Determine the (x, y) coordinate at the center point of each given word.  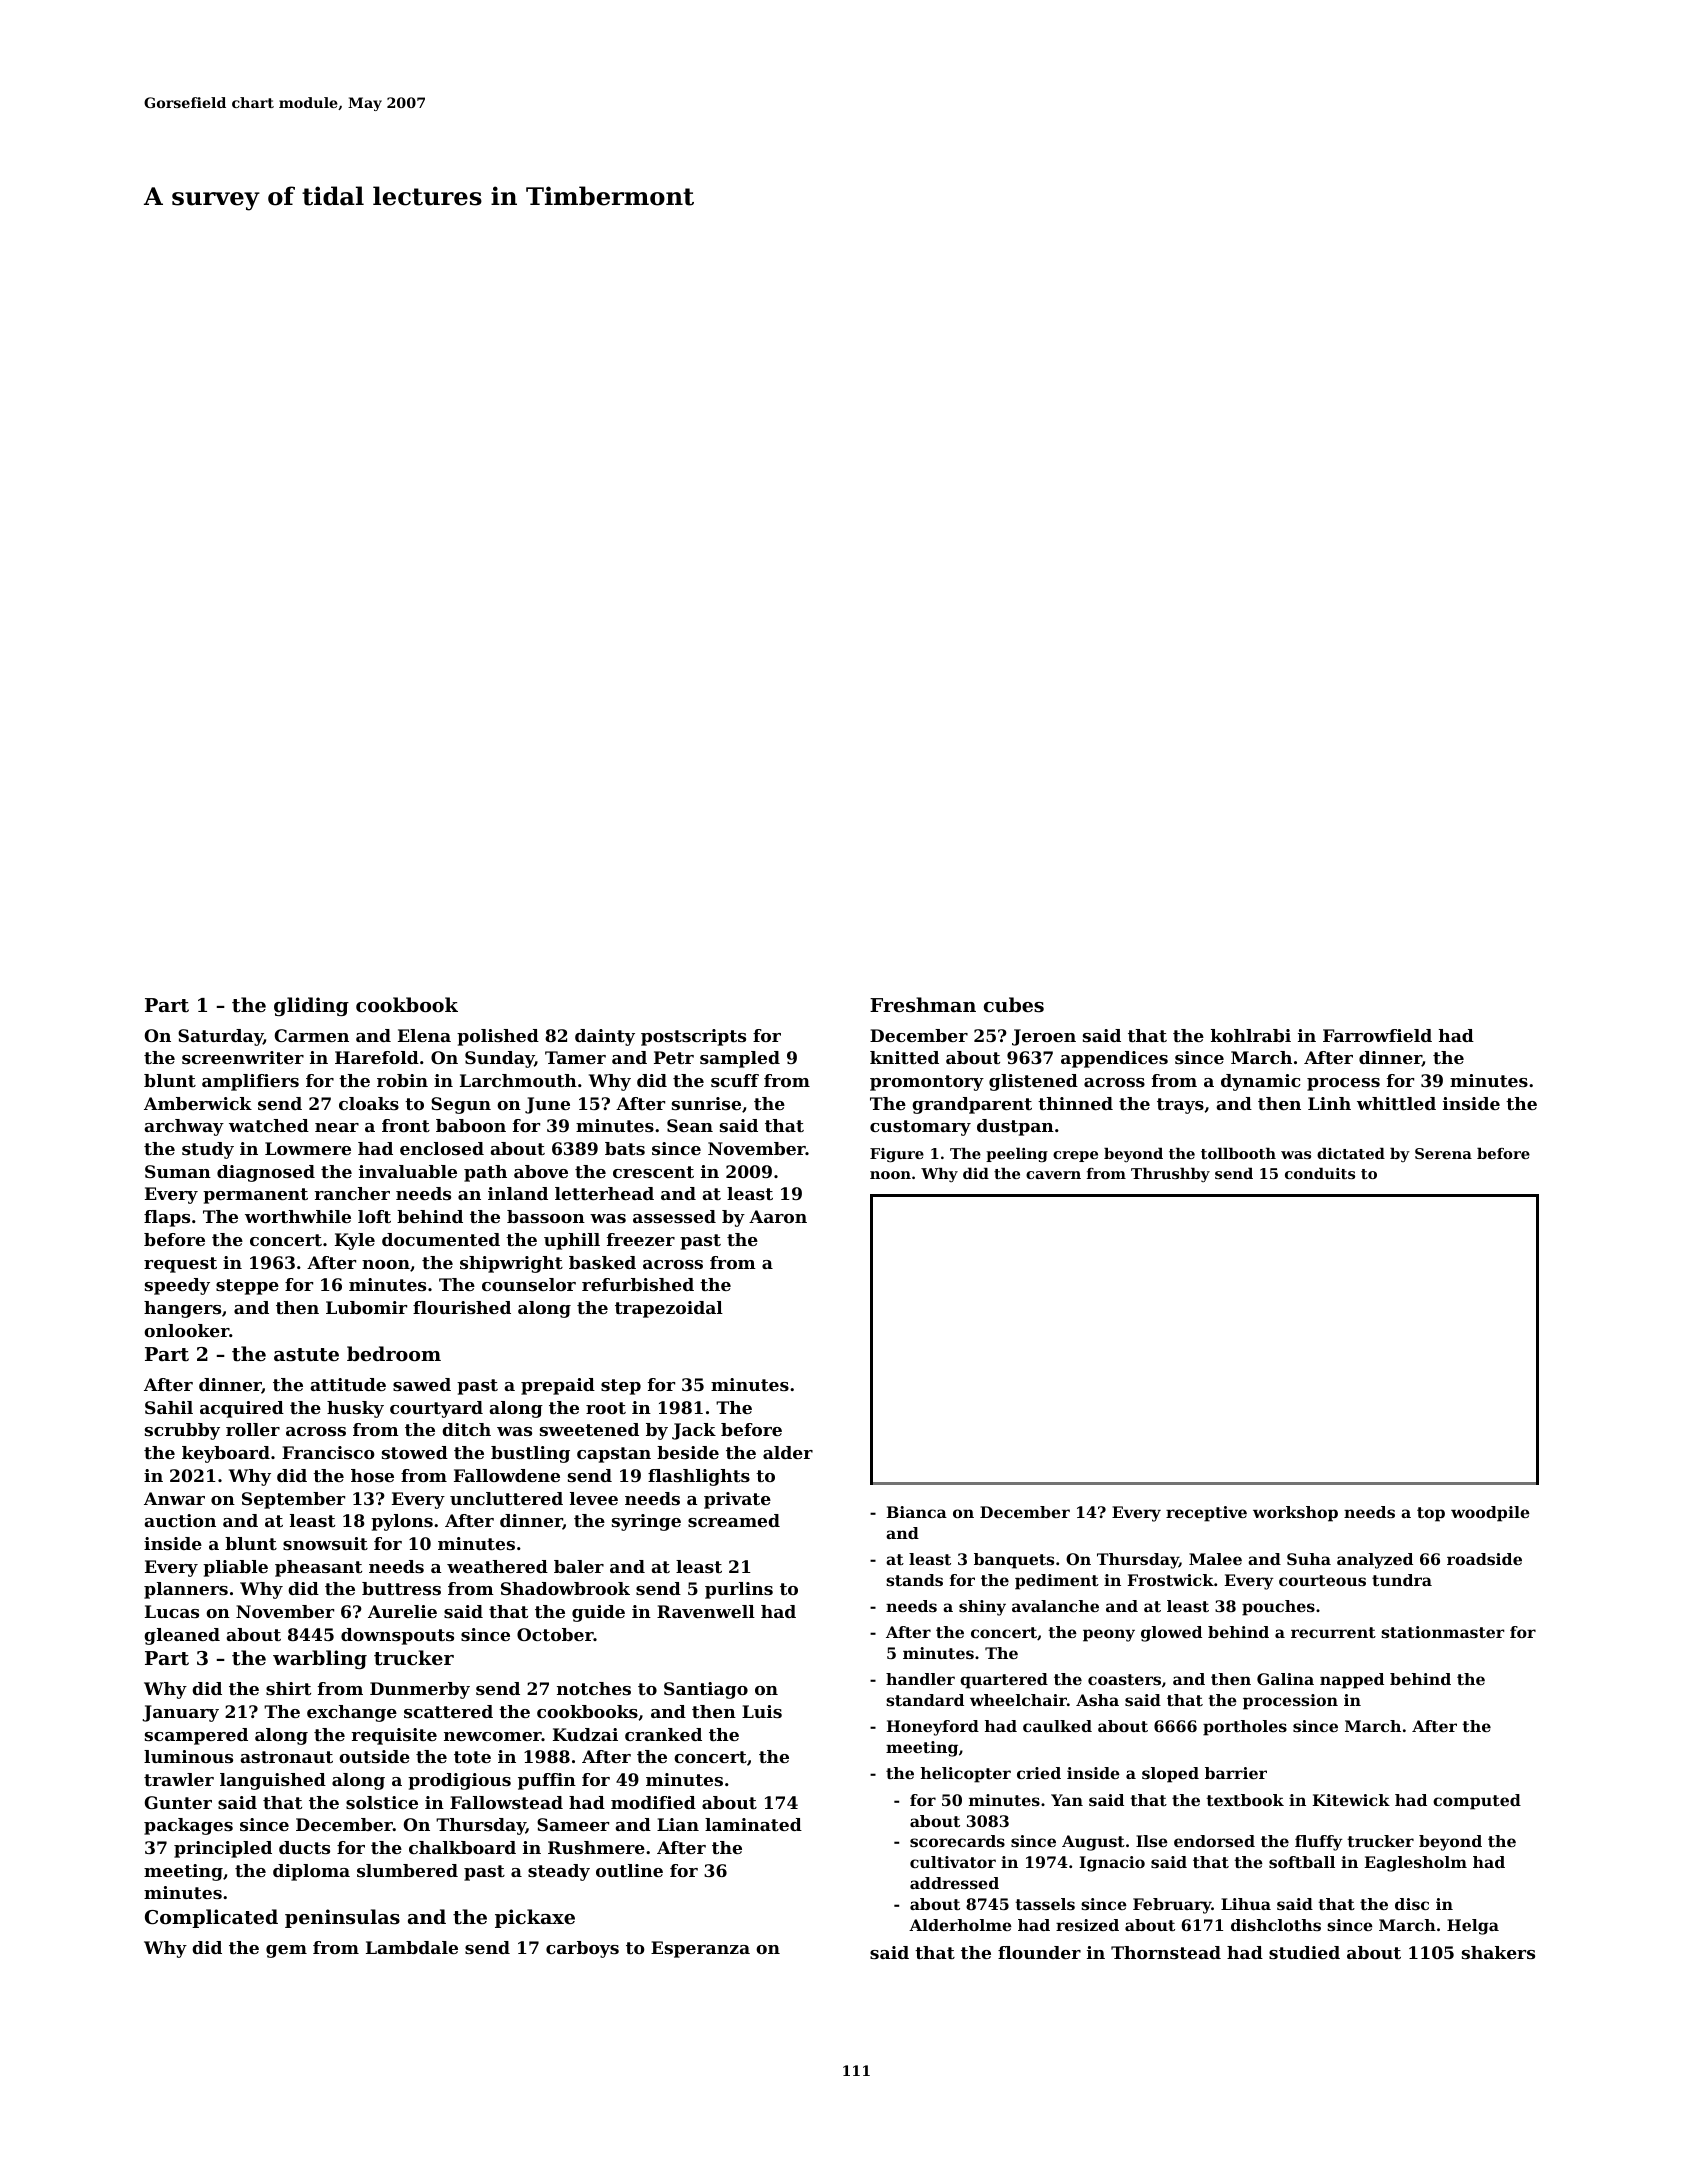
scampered (196, 1736)
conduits (1320, 1173)
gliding (311, 1006)
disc (1412, 1904)
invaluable (408, 1171)
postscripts (693, 1037)
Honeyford (933, 1728)
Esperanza (700, 1949)
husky (355, 1409)
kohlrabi (1251, 1035)
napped (1352, 1681)
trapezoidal (669, 1309)
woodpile (1490, 1514)
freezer (641, 1239)
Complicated (211, 1918)
